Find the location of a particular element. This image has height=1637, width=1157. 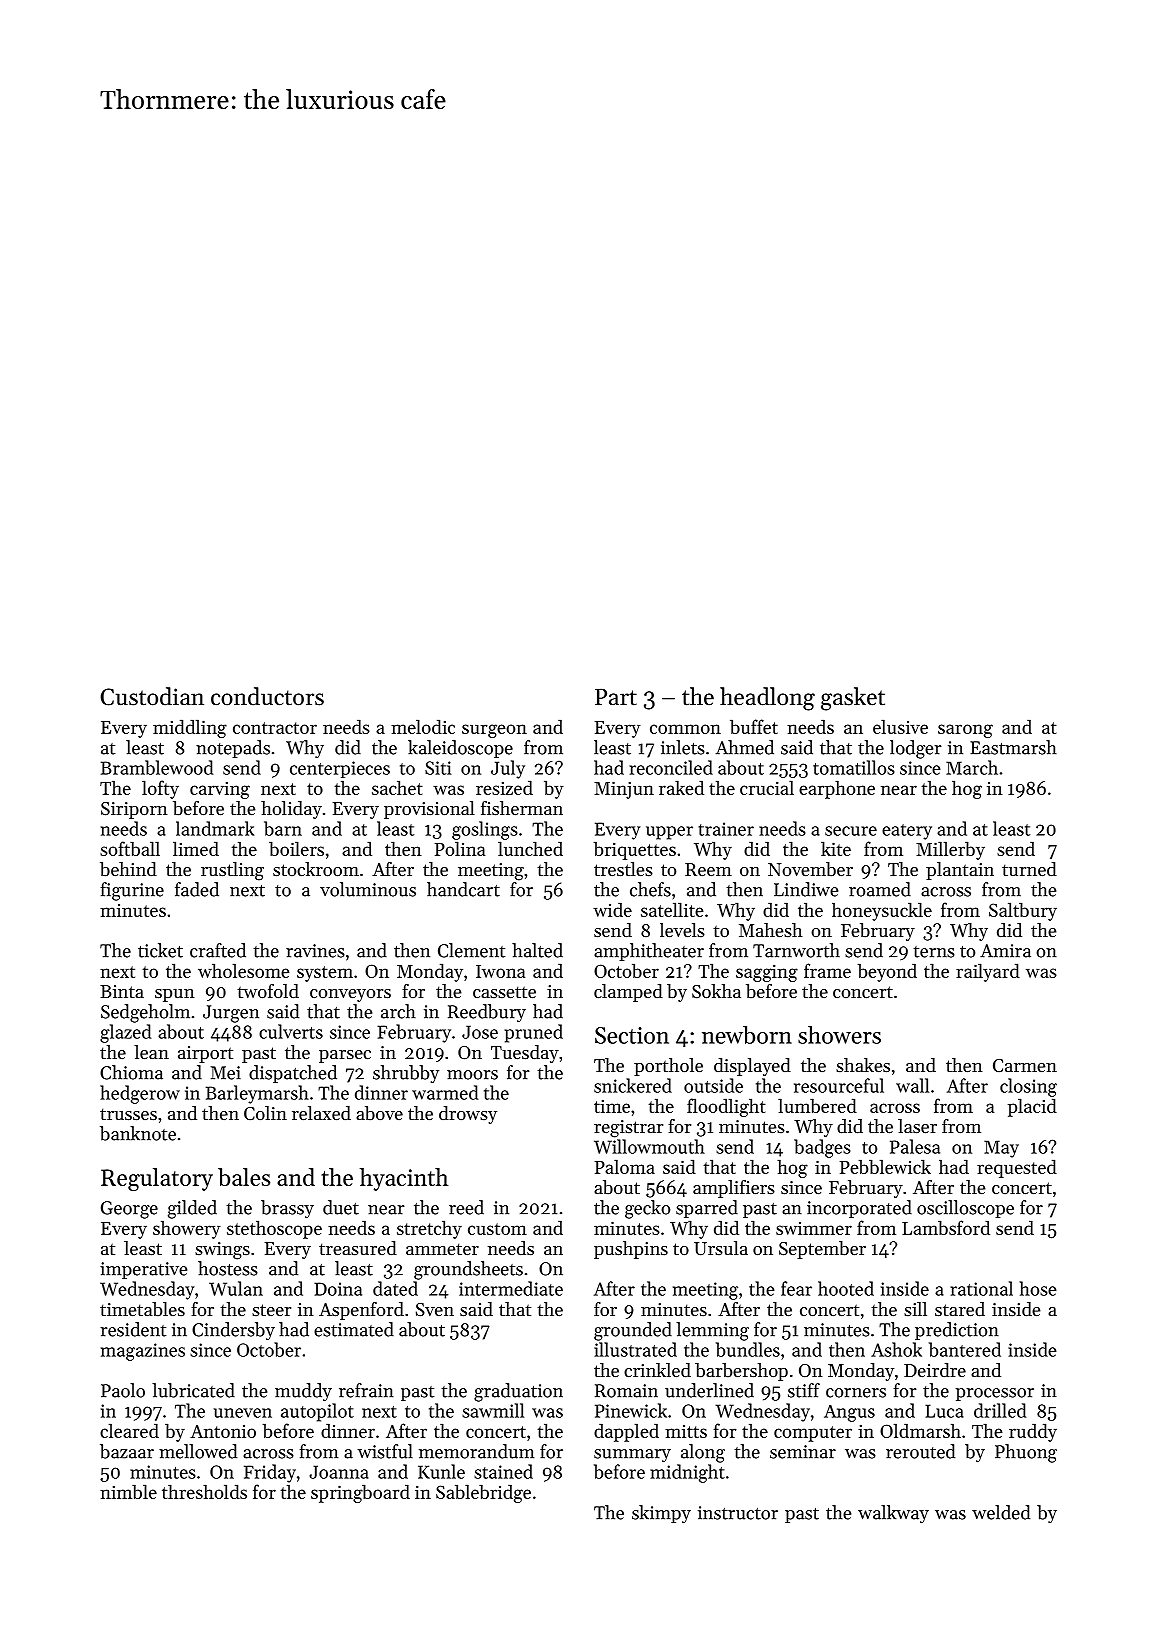

showers is located at coordinates (839, 1035).
